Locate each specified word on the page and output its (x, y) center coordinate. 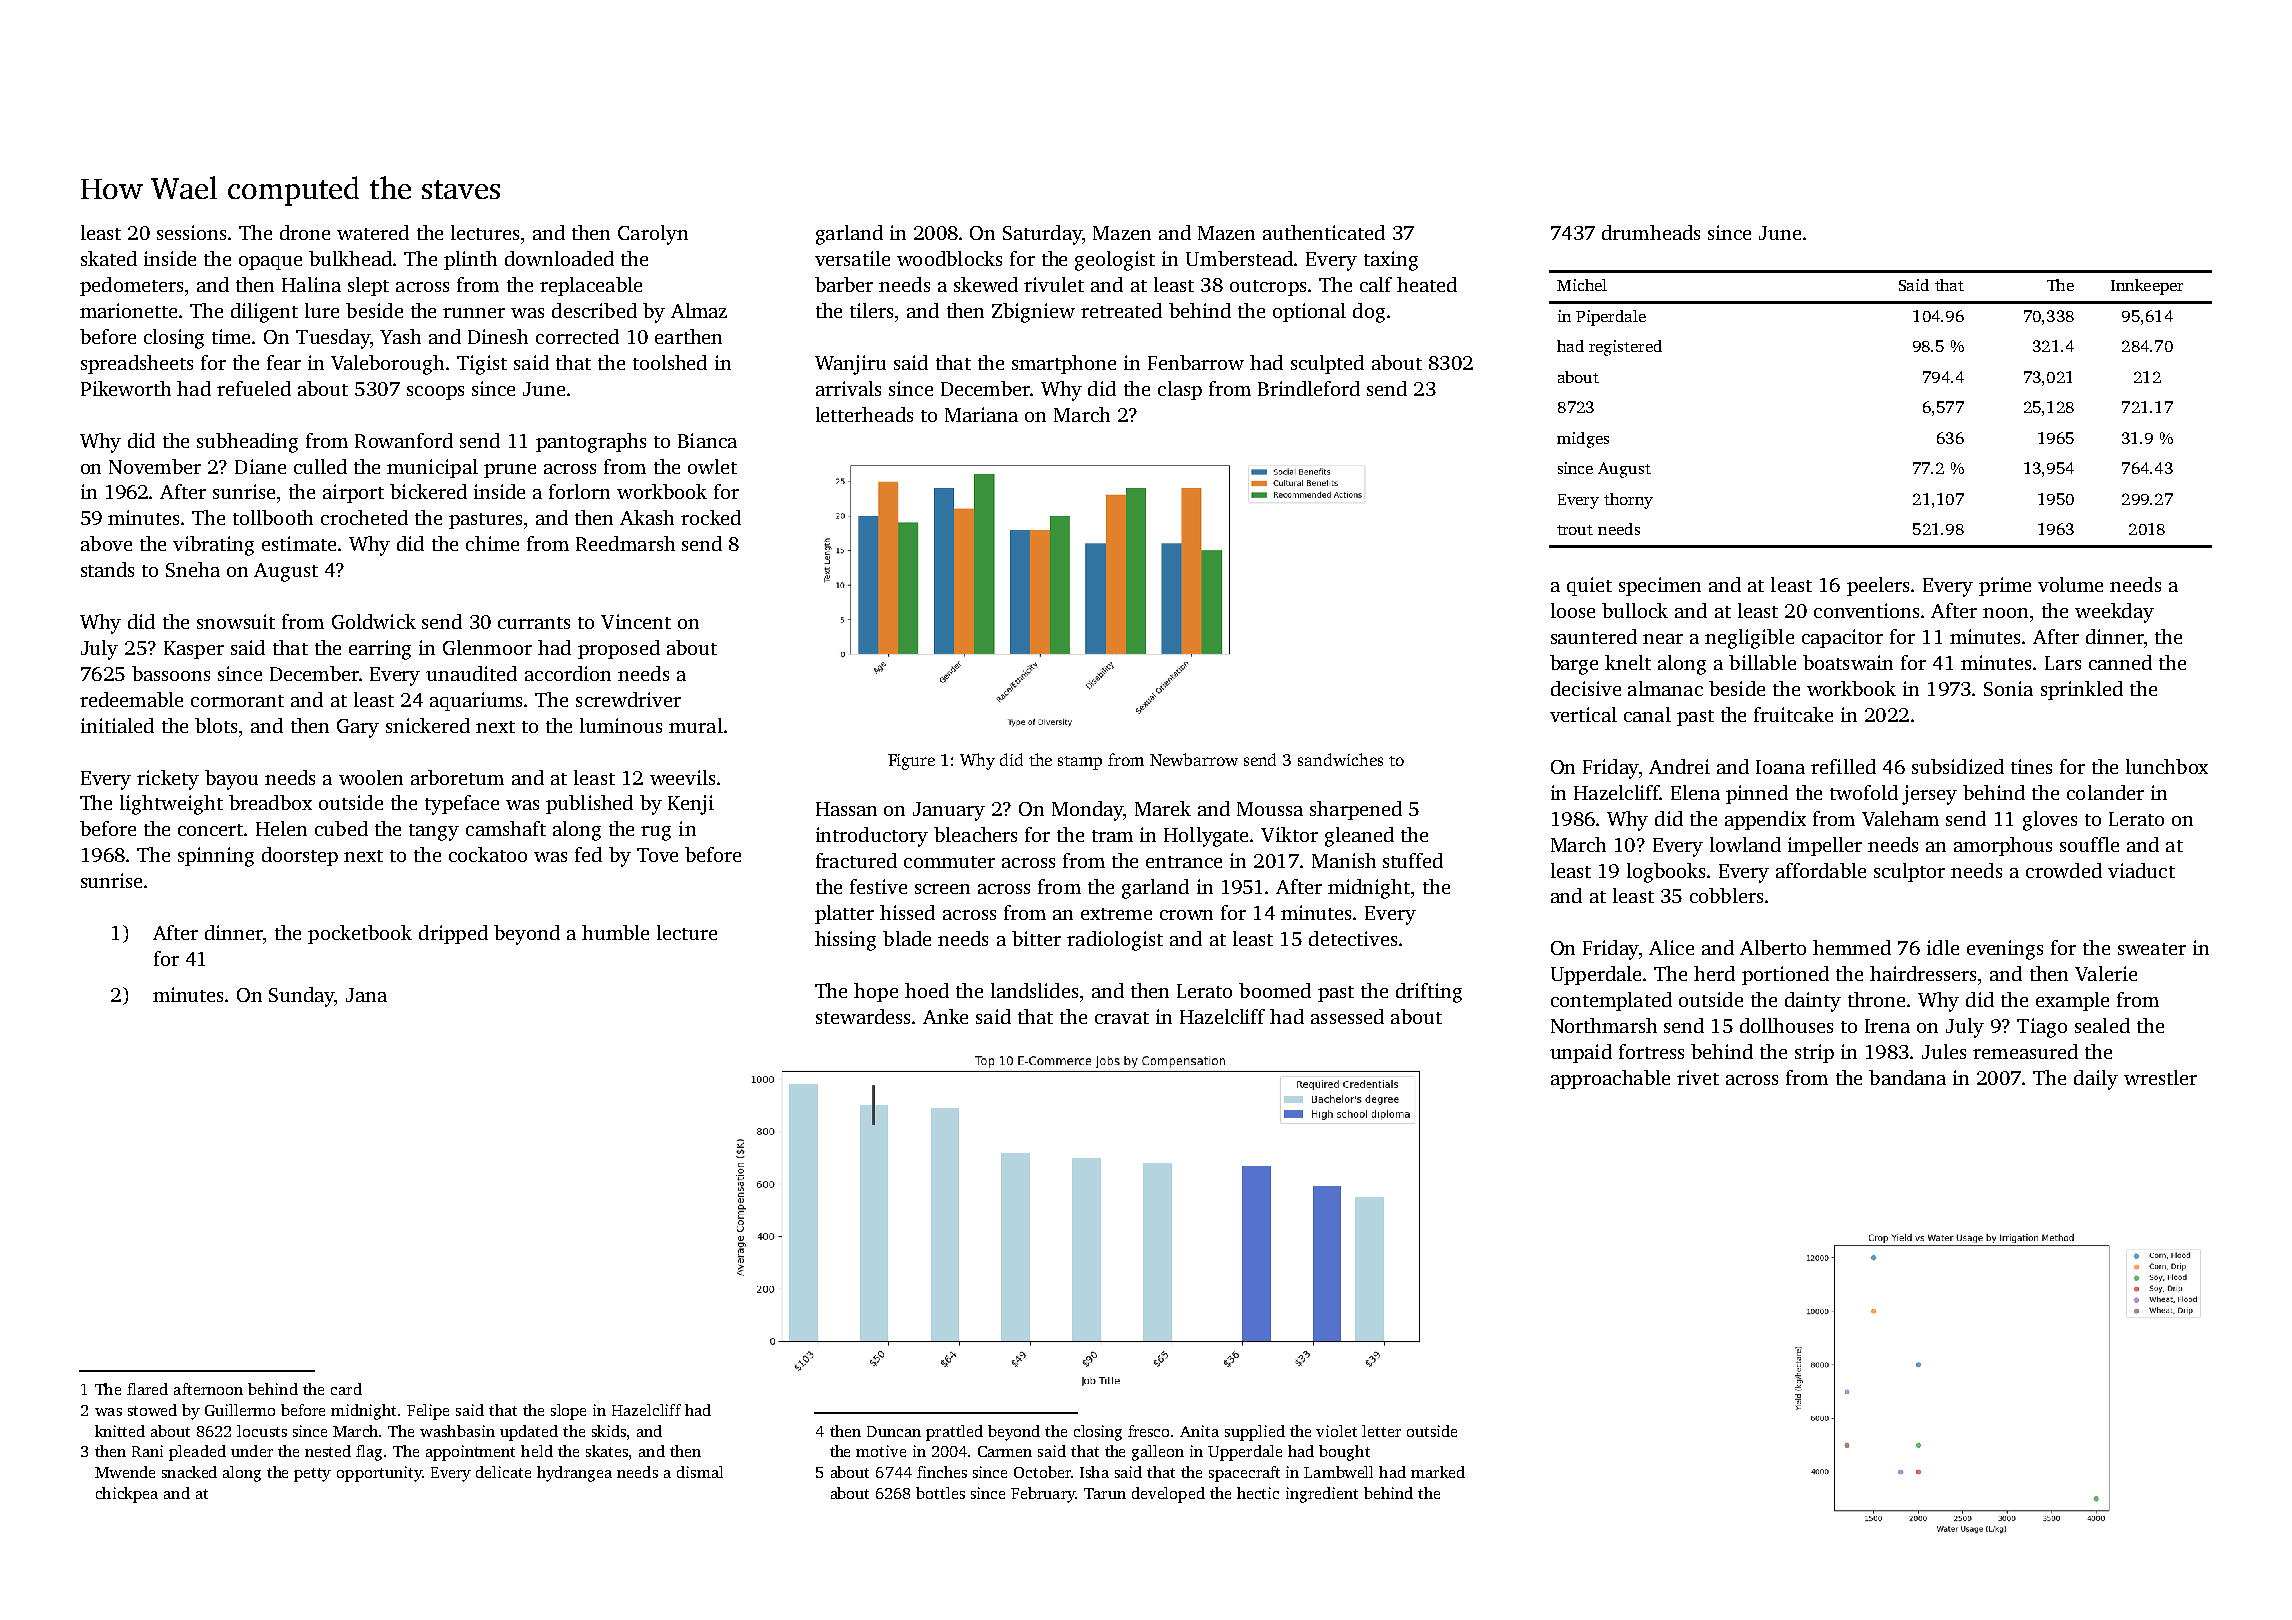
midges (1583, 440)
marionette (128, 310)
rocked (711, 517)
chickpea (127, 1495)
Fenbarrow (1196, 362)
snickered (428, 725)
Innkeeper (2147, 287)
